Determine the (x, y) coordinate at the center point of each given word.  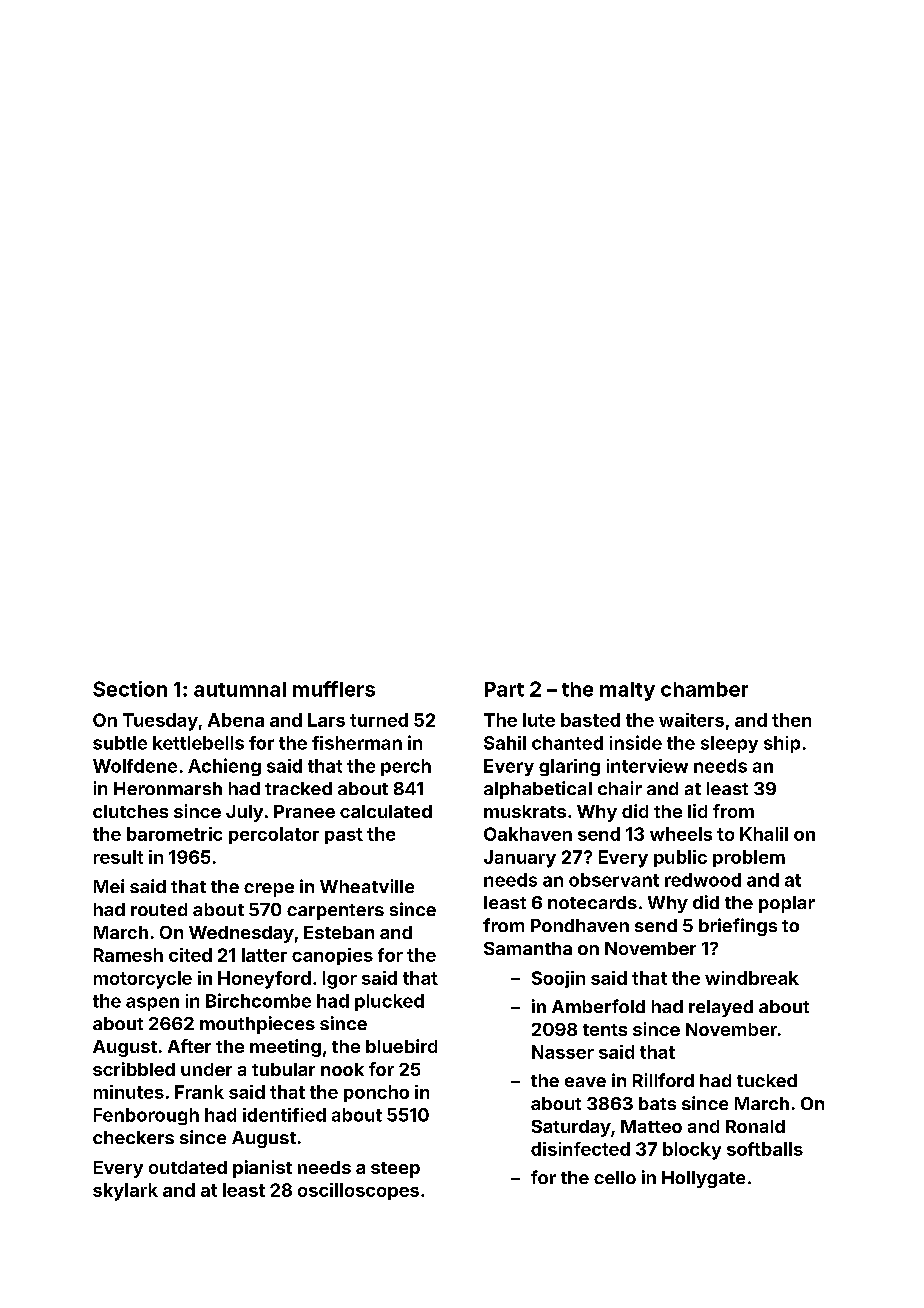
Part (504, 689)
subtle (120, 743)
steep (395, 1170)
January (520, 859)
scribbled (134, 1069)
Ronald (755, 1126)
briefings (738, 927)
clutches (130, 811)
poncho (376, 1093)
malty (627, 691)
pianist (262, 1169)
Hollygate (703, 1179)
